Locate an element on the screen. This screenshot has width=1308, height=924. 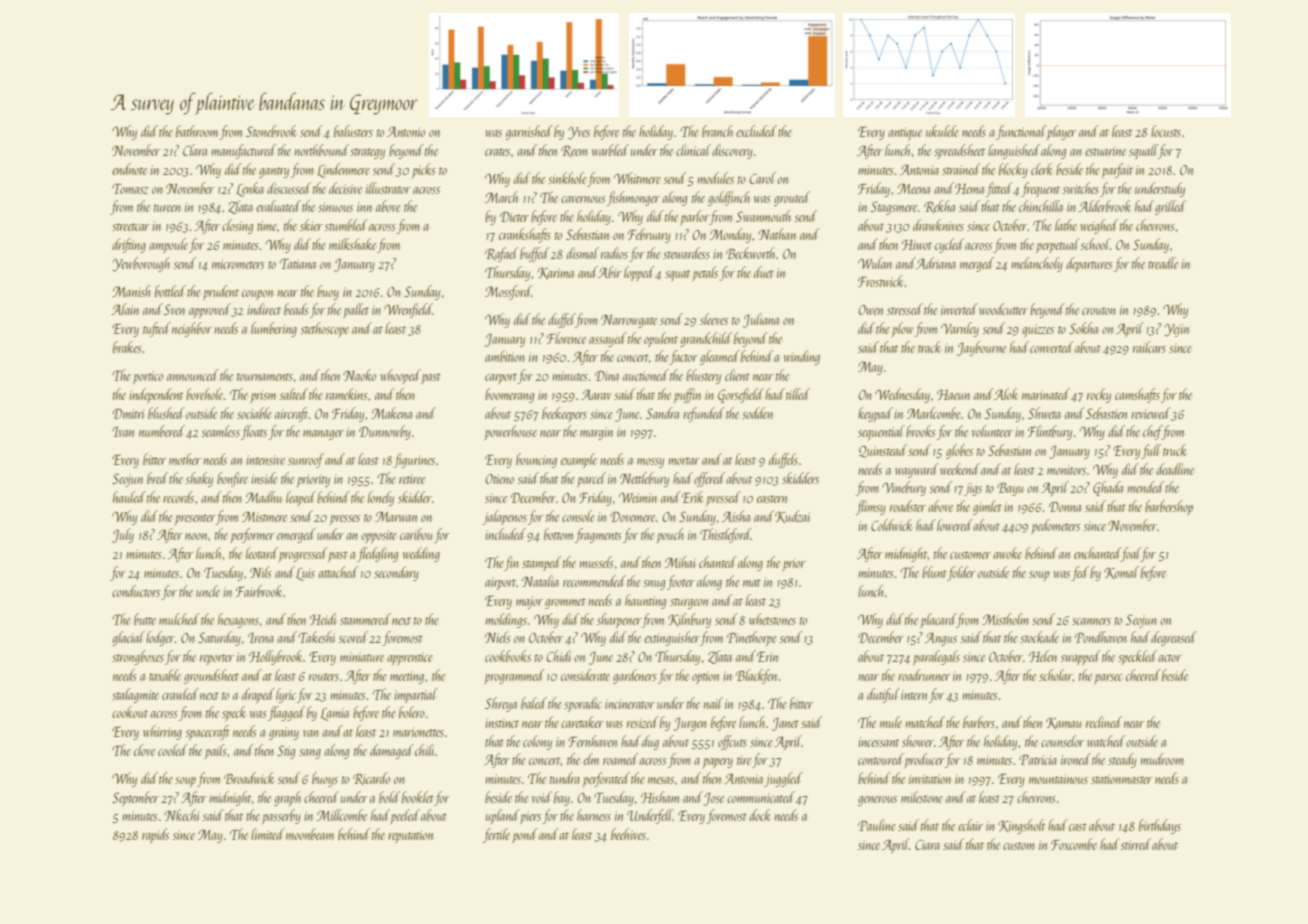
Stagsmere is located at coordinates (894, 208).
